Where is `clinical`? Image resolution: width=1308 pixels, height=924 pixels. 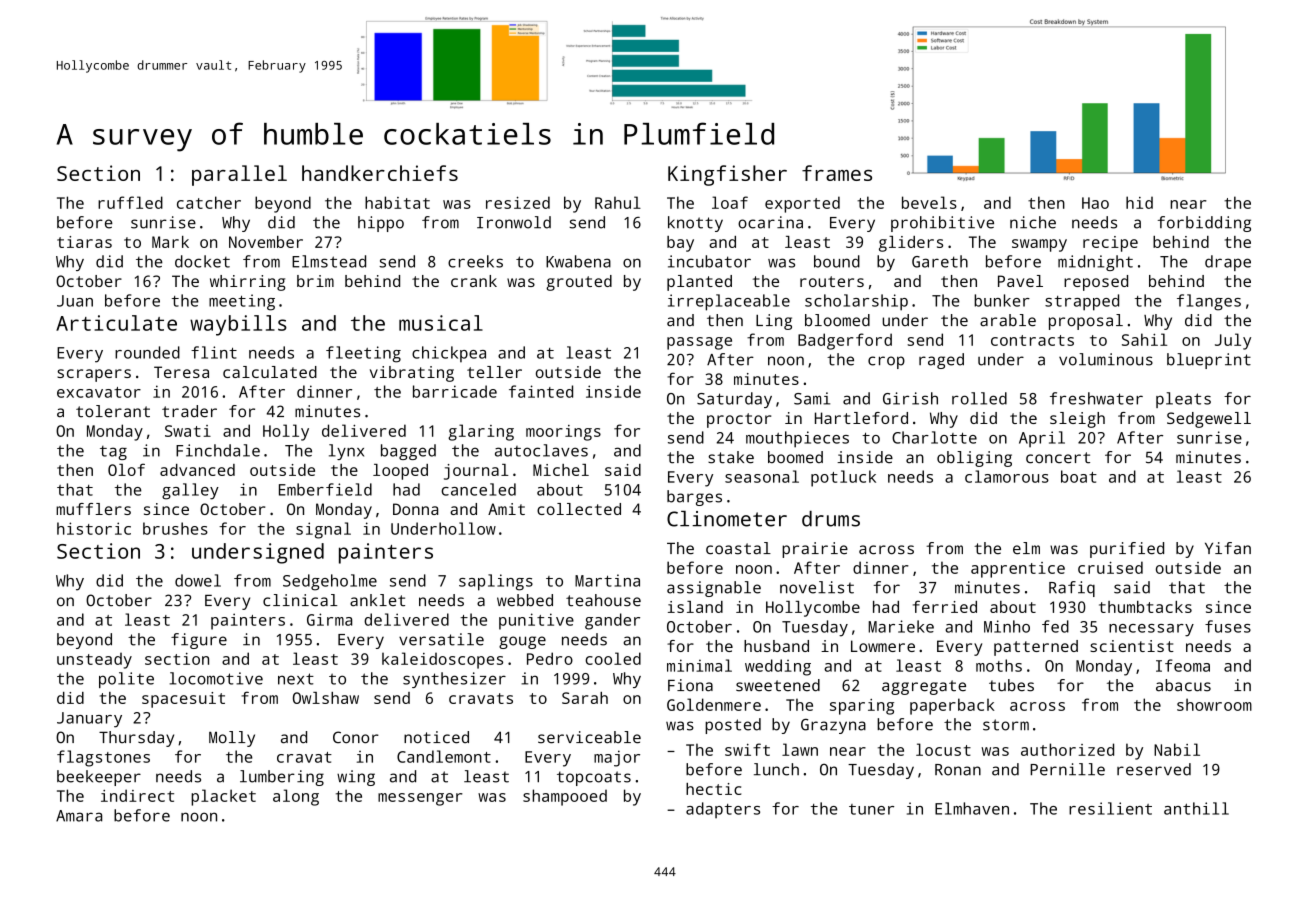
clinical is located at coordinates (300, 600).
